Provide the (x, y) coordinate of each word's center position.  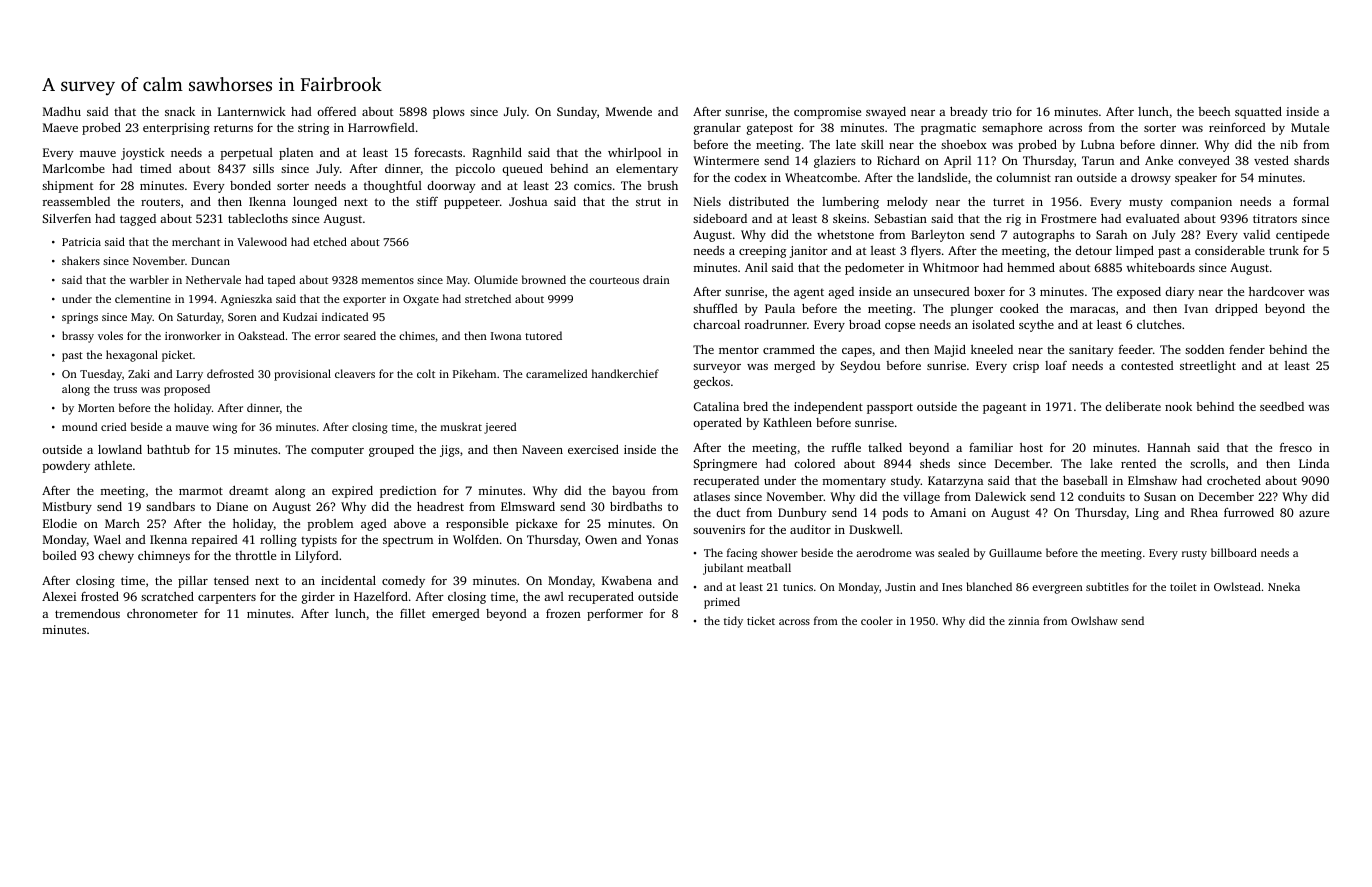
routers (160, 202)
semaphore (1012, 129)
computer (337, 451)
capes (857, 352)
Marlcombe (74, 168)
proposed (187, 390)
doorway (451, 187)
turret (1008, 202)
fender (1247, 349)
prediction (408, 492)
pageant (1004, 408)
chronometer (162, 613)
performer (615, 615)
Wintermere (726, 160)
